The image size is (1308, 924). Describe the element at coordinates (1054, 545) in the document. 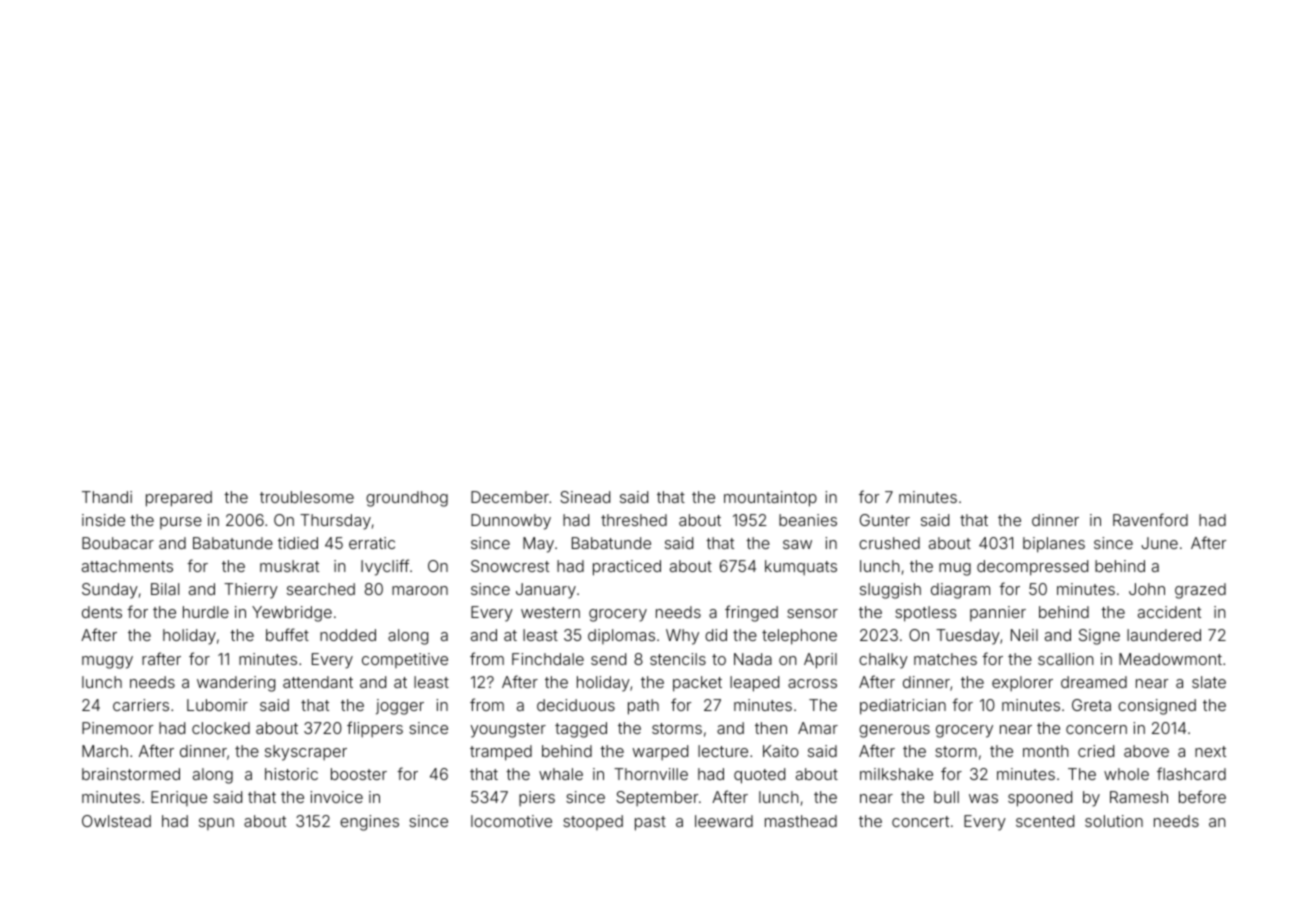

I see `biplanes` at that location.
